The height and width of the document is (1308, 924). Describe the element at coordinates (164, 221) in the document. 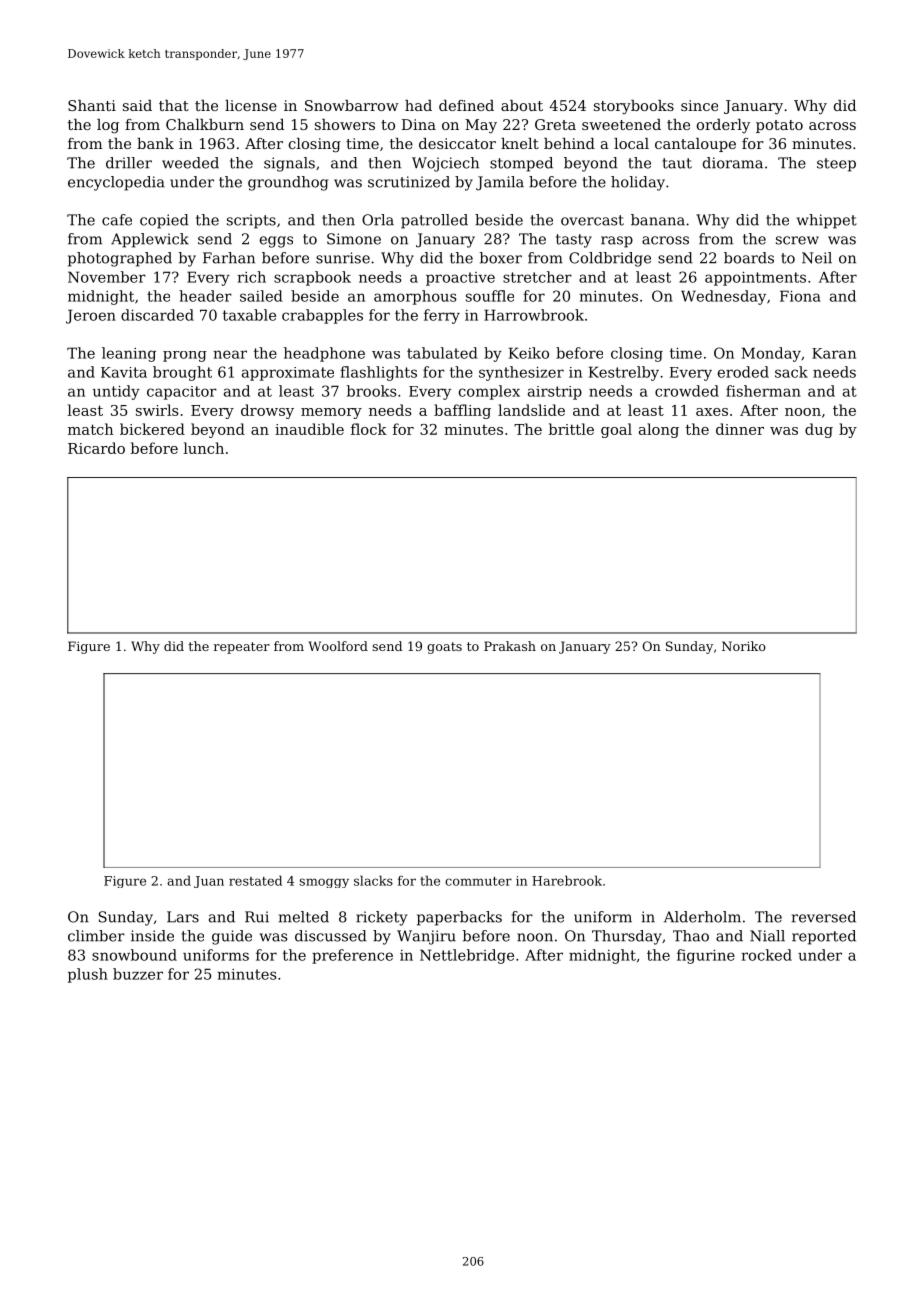

I see `copied` at that location.
